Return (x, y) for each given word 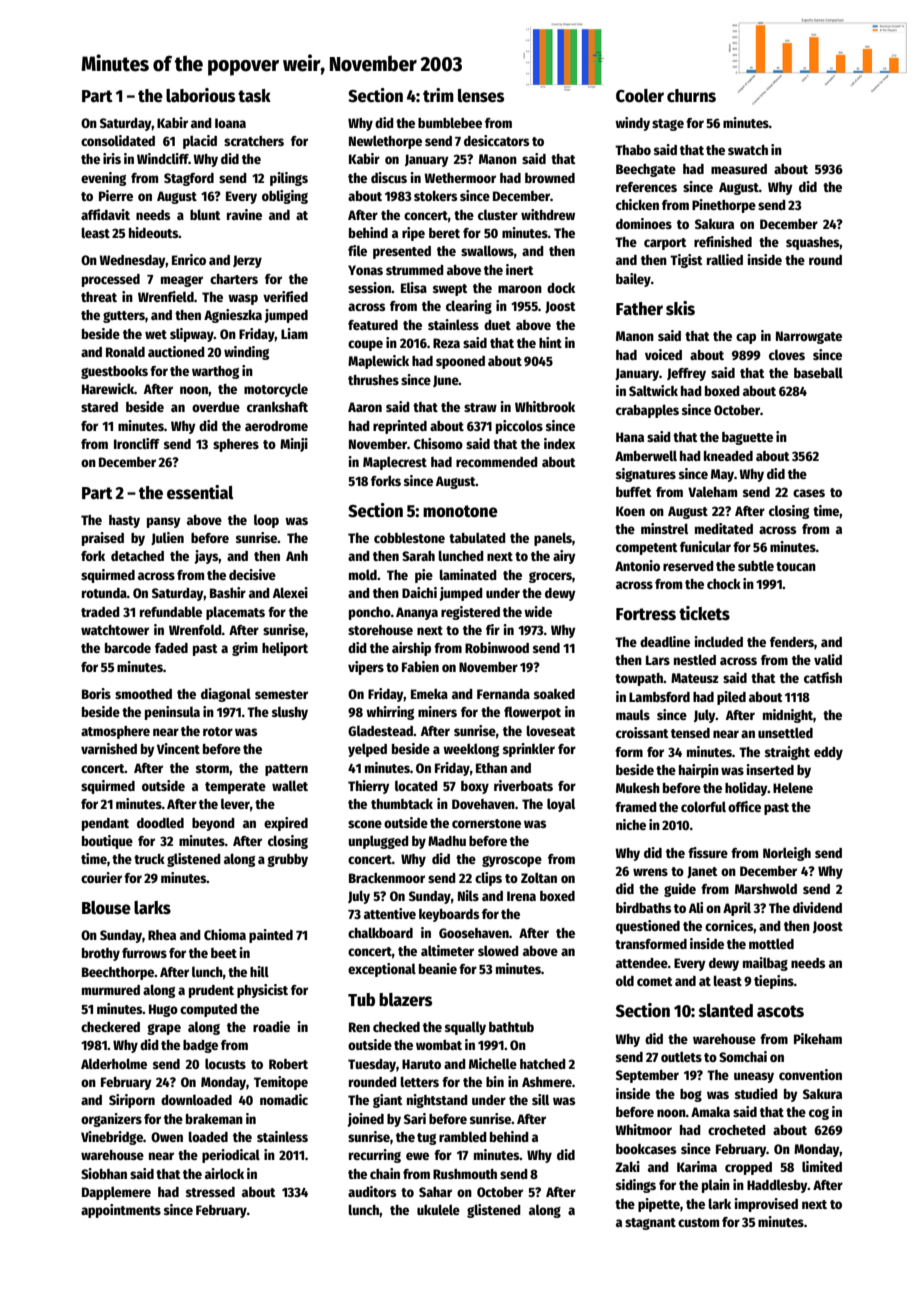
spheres (236, 445)
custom (698, 1222)
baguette (747, 438)
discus (389, 177)
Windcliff (163, 158)
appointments (121, 1211)
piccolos (519, 427)
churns (691, 96)
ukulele (438, 1209)
